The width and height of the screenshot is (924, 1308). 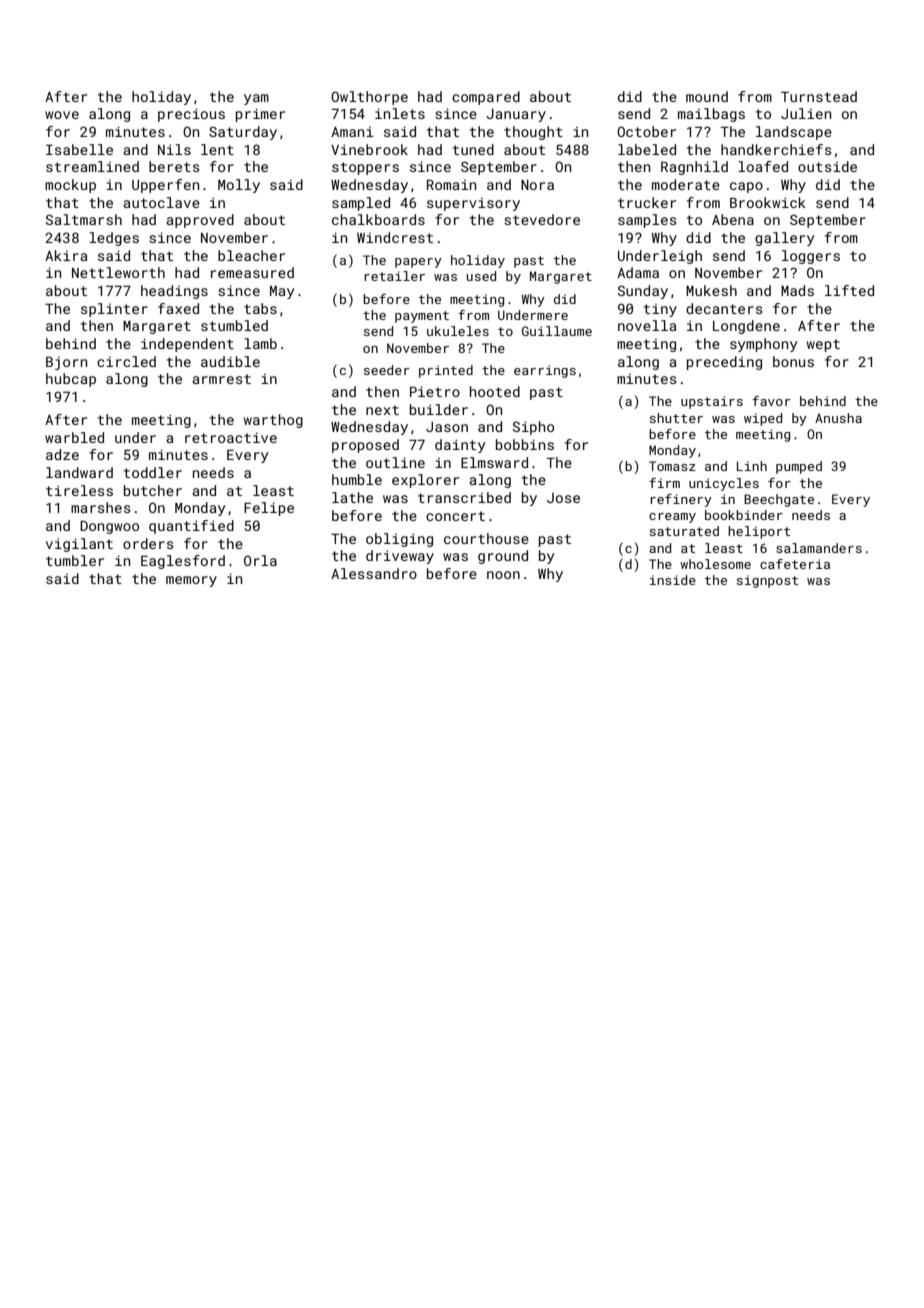 I want to click on memory, so click(x=191, y=581).
